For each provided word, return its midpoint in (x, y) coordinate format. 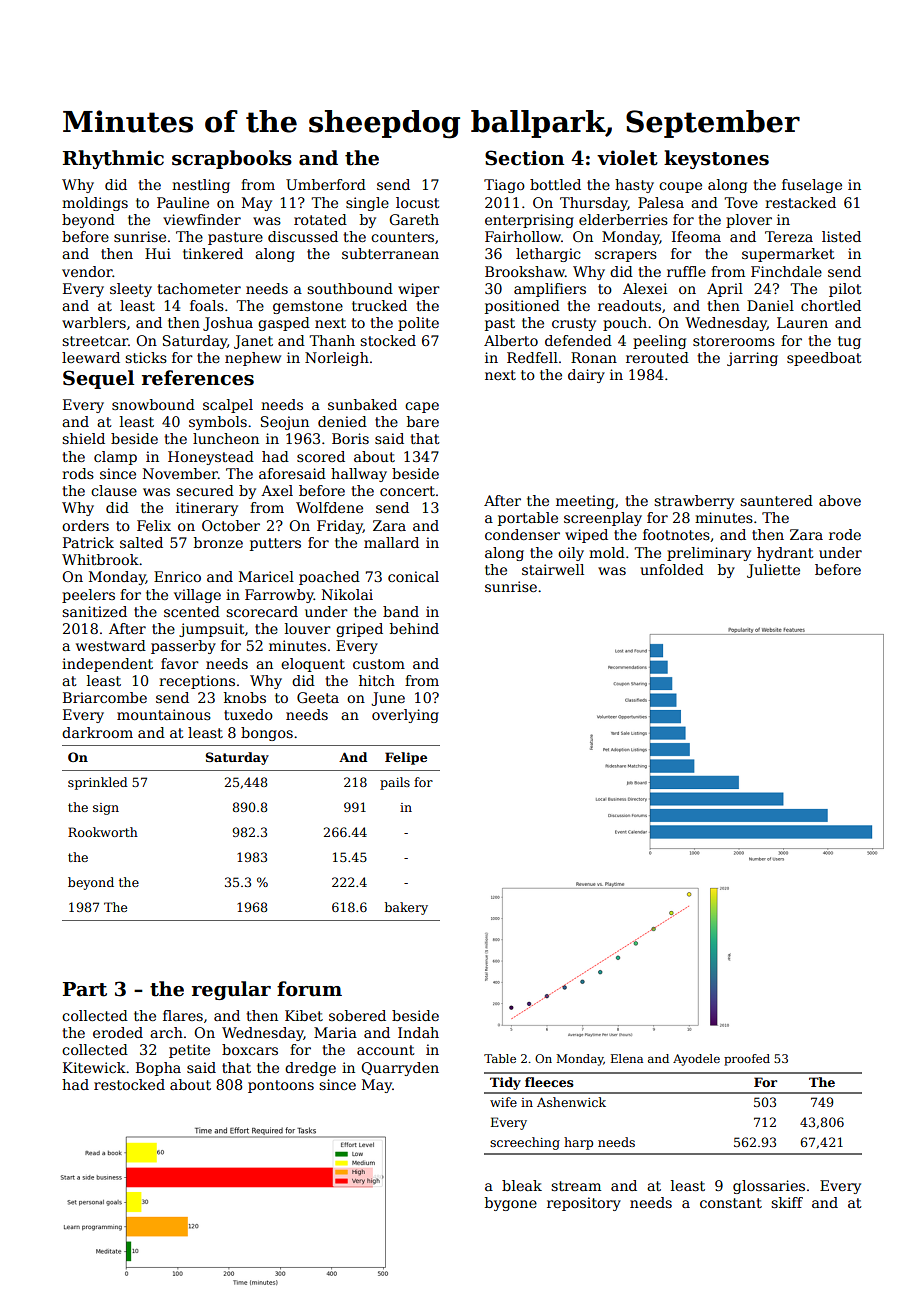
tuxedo (248, 714)
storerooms (734, 341)
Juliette (773, 571)
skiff (787, 1202)
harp (578, 1143)
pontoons (281, 1086)
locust (418, 202)
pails (395, 783)
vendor (87, 271)
